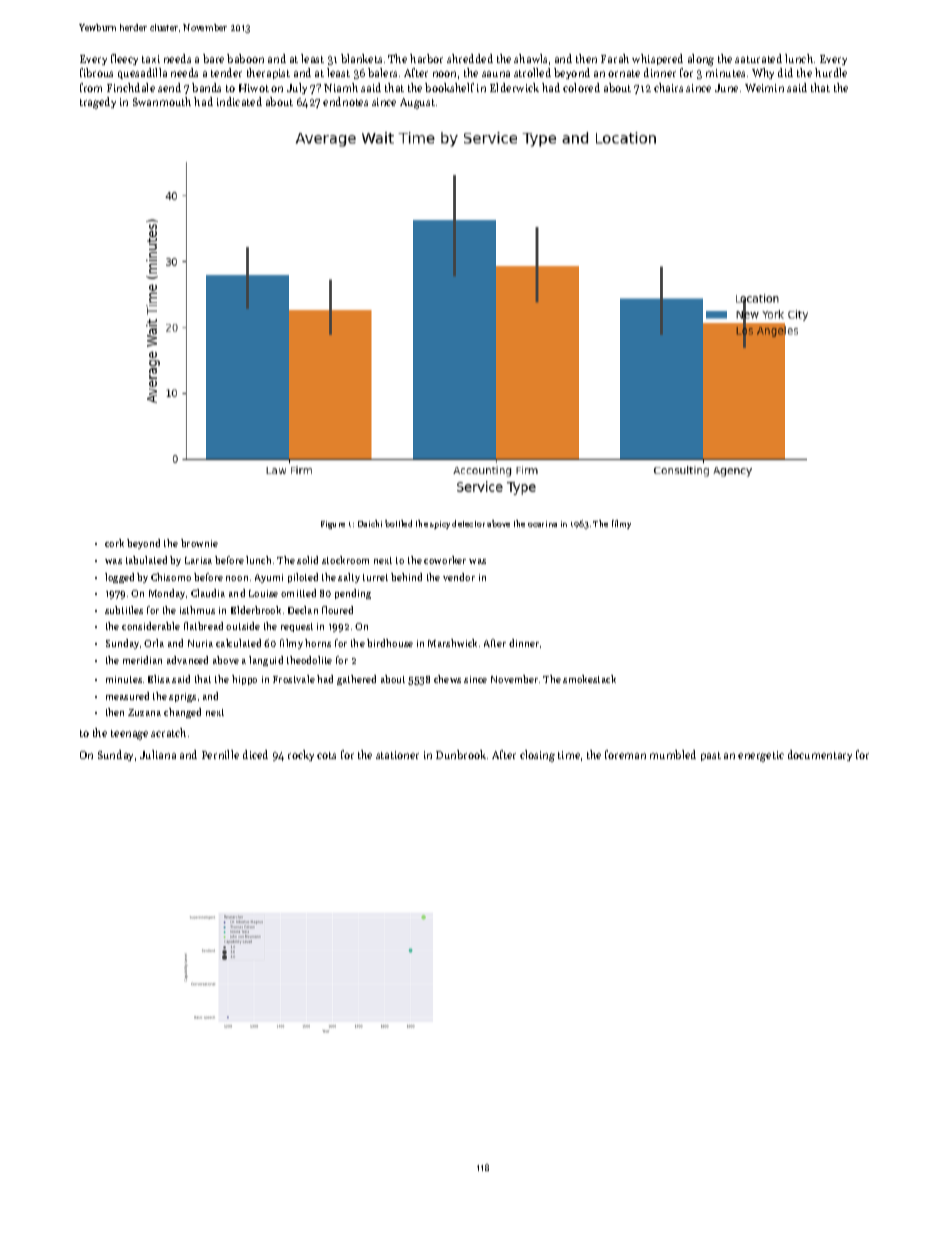 This document has width=952, height=1233. What do you see at coordinates (581, 87) in the document?
I see `colored` at bounding box center [581, 87].
